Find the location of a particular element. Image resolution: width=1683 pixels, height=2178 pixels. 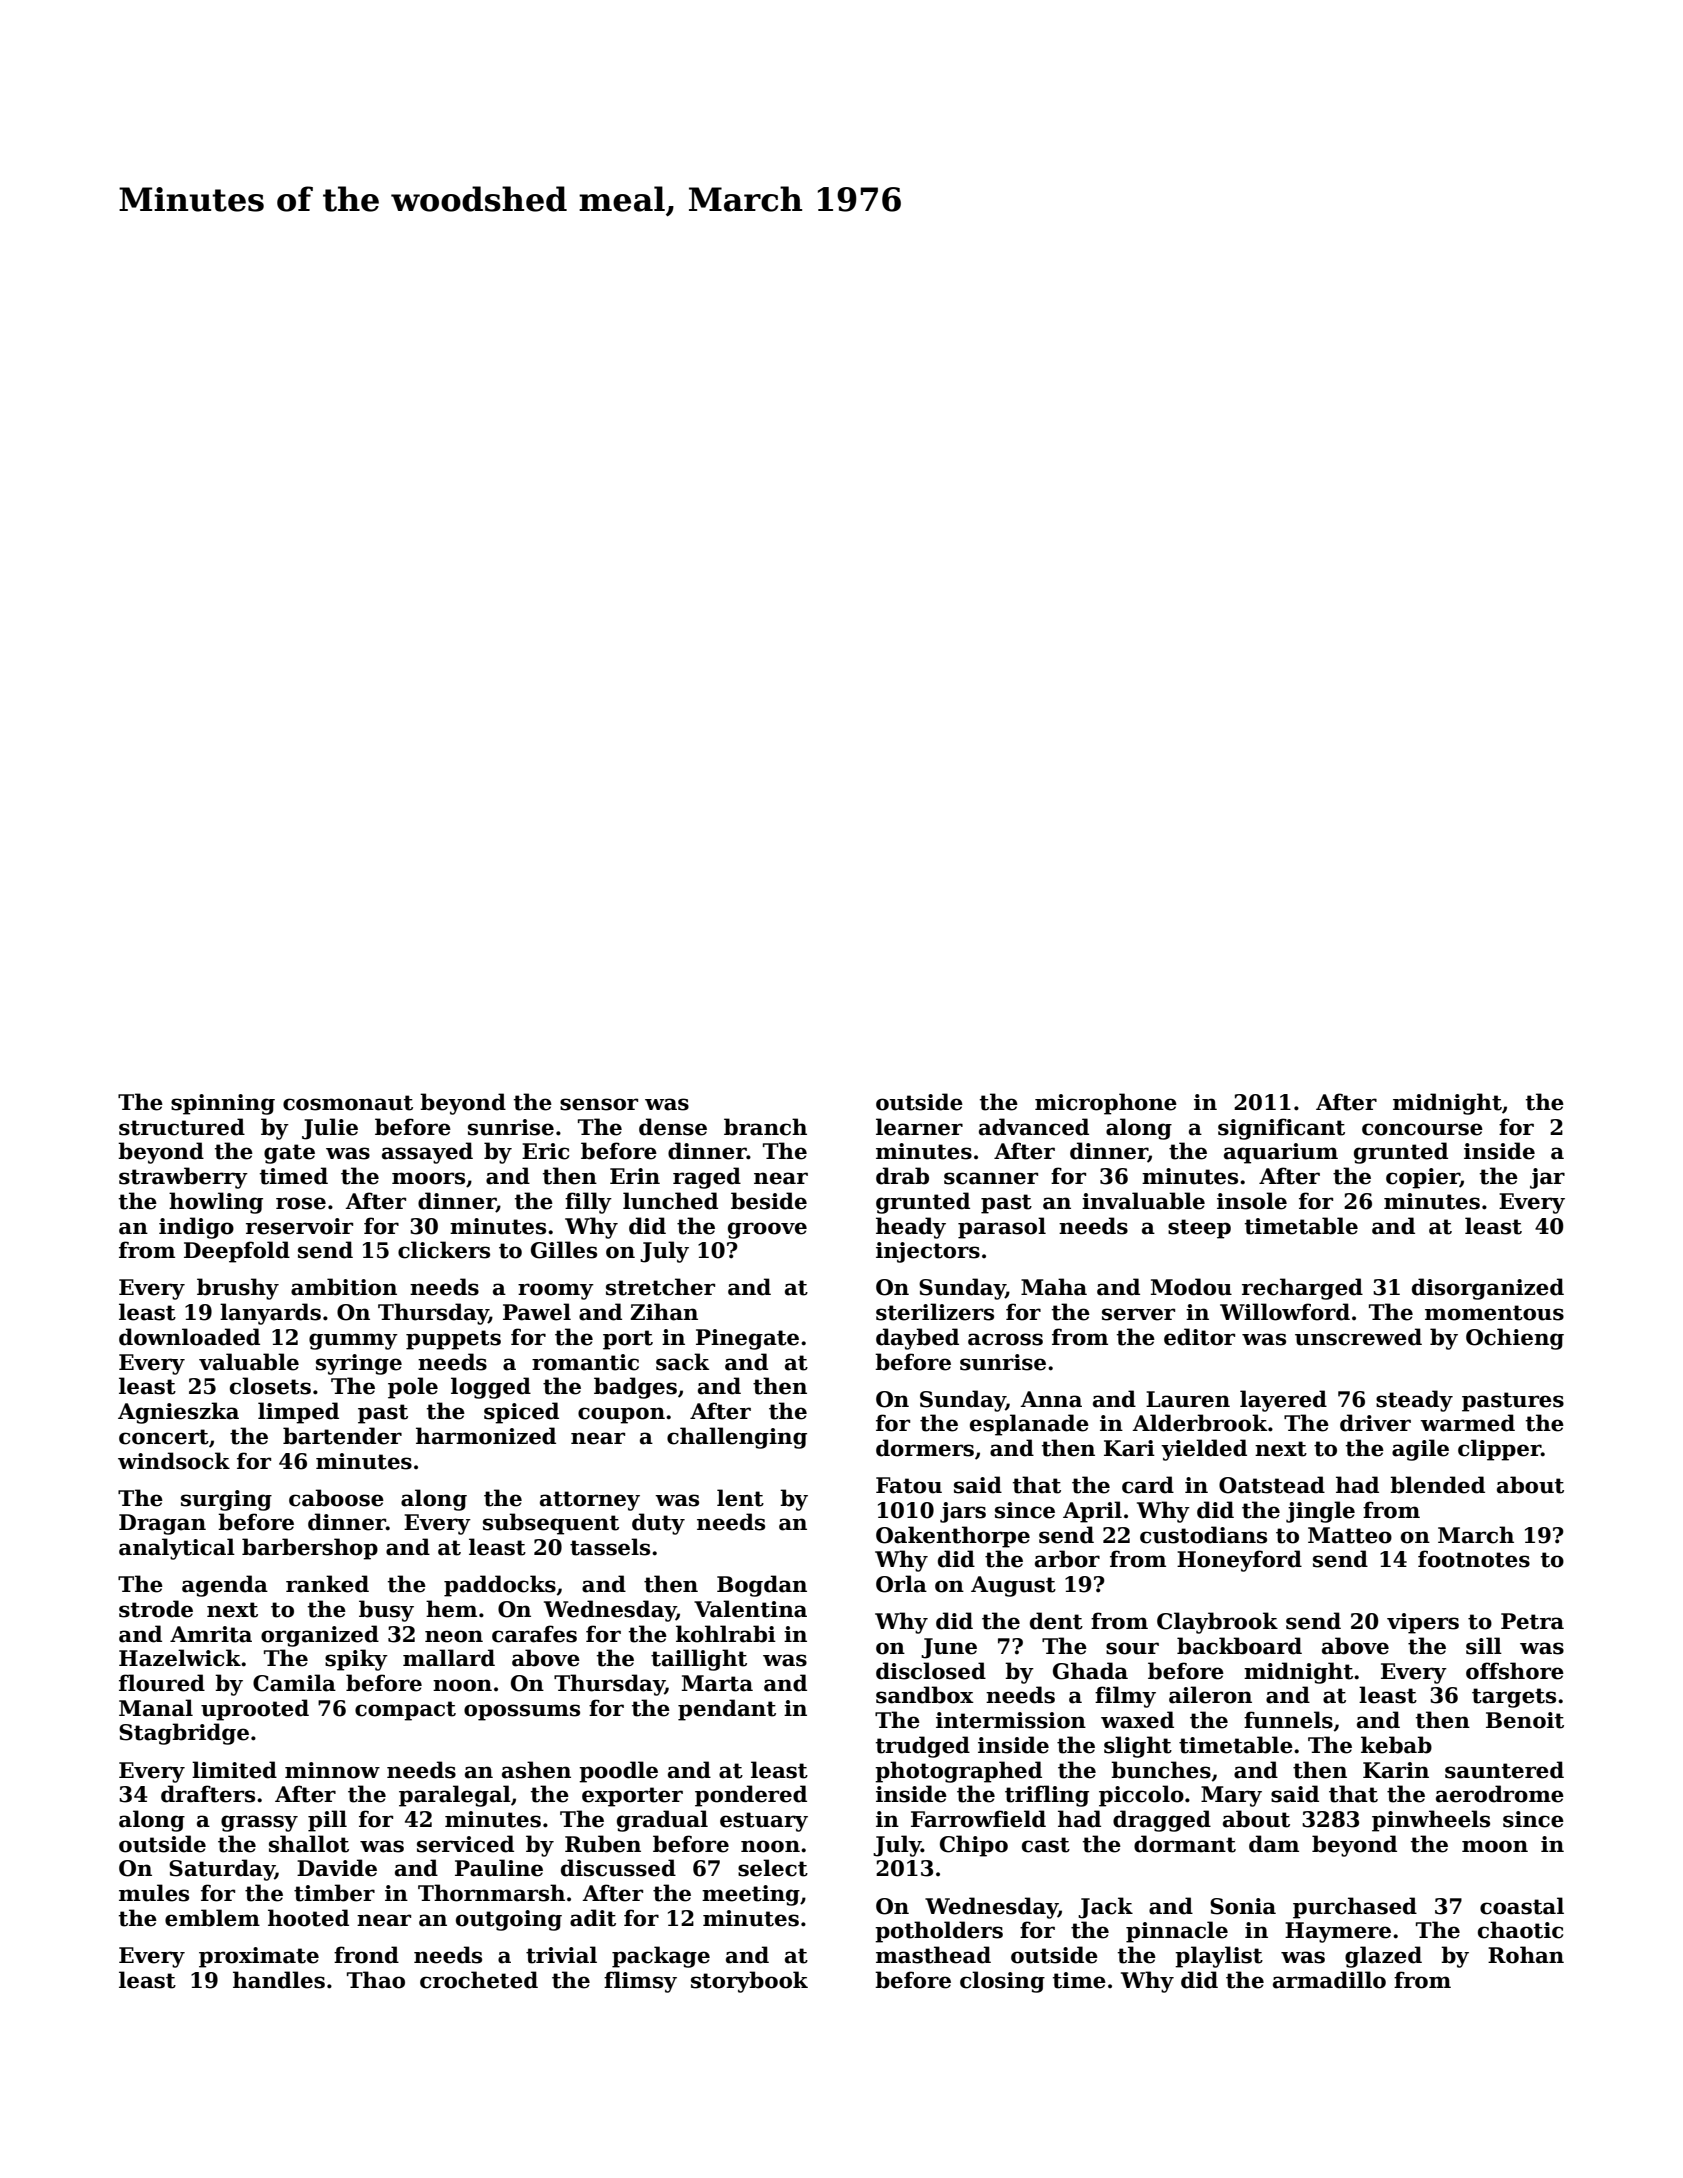

groove is located at coordinates (767, 1230).
